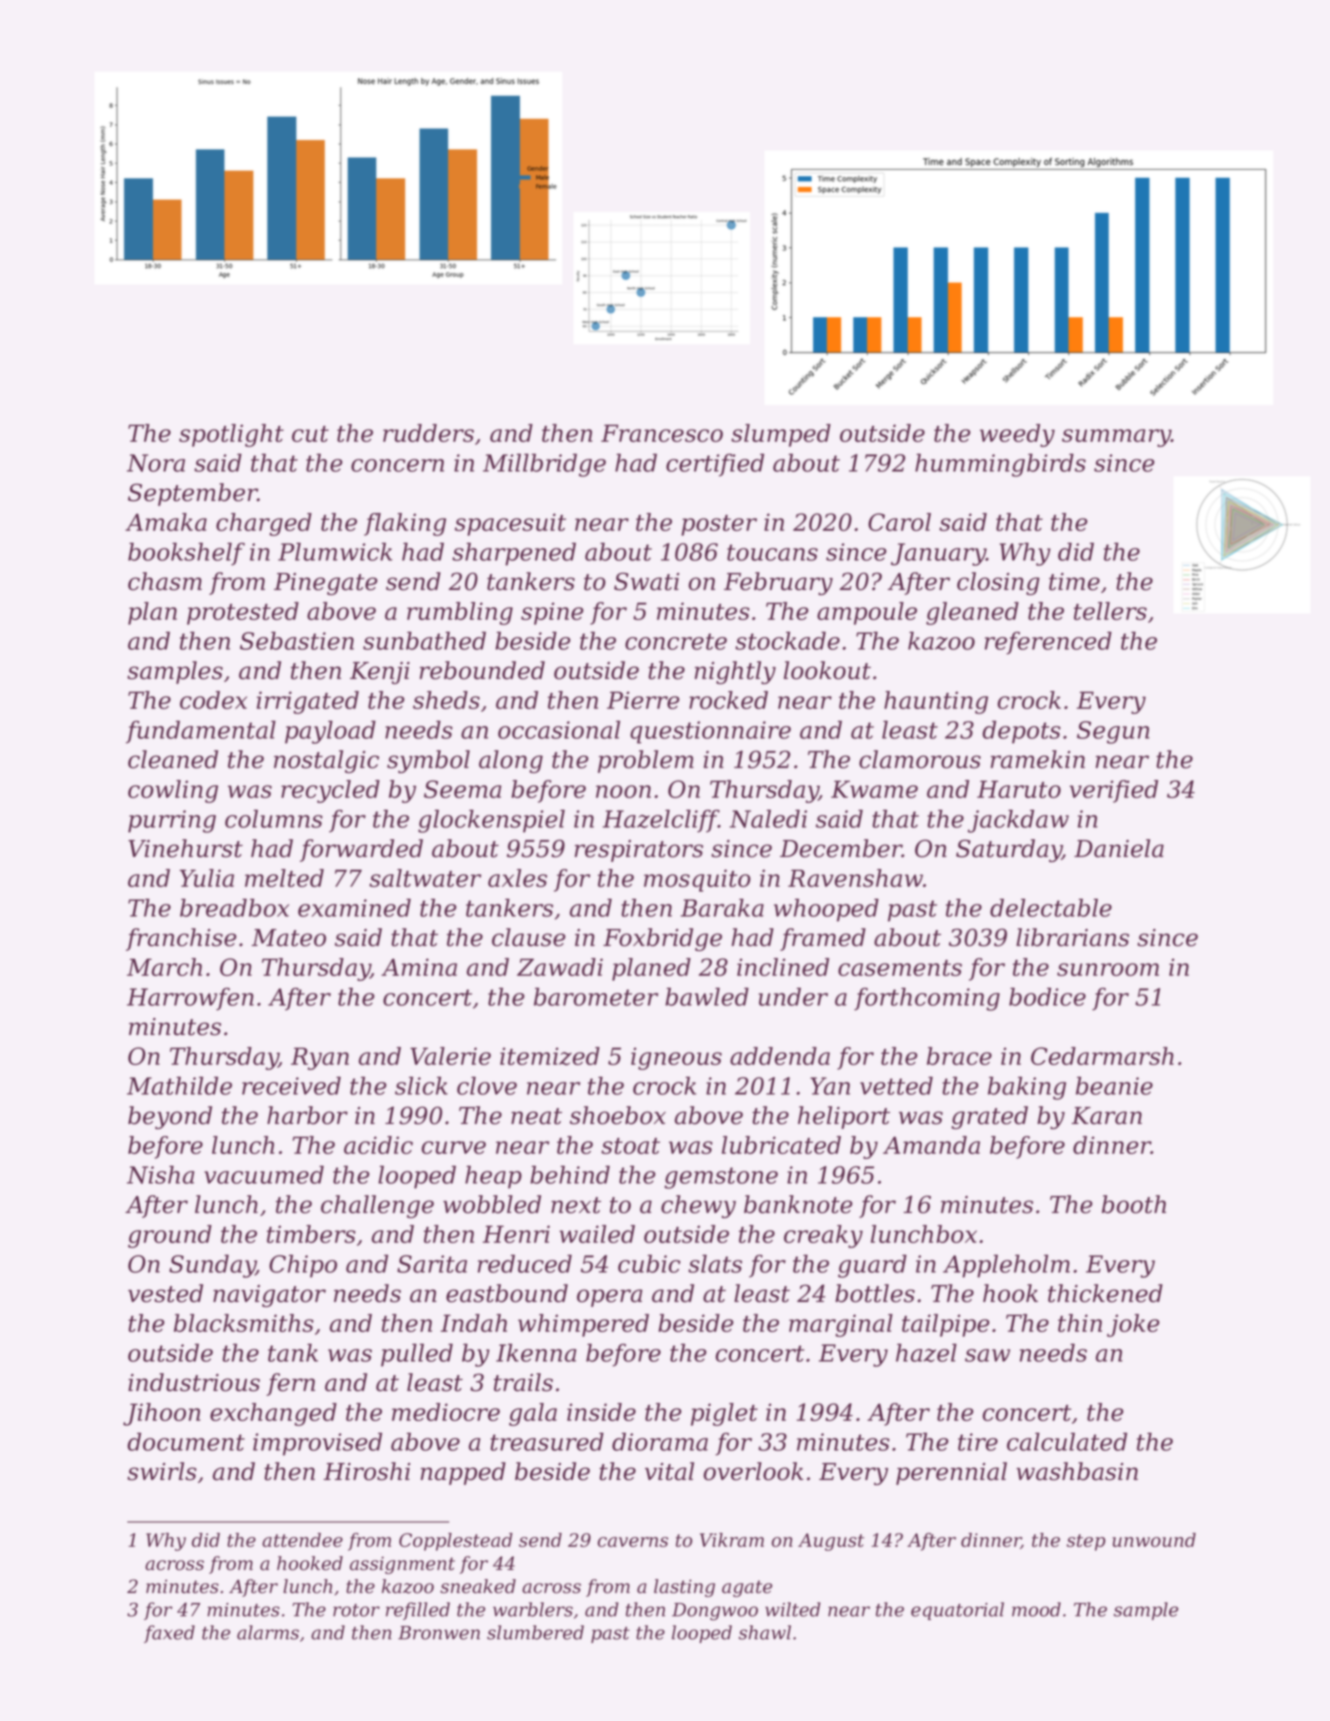 Image resolution: width=1330 pixels, height=1721 pixels. I want to click on step, so click(1086, 1542).
